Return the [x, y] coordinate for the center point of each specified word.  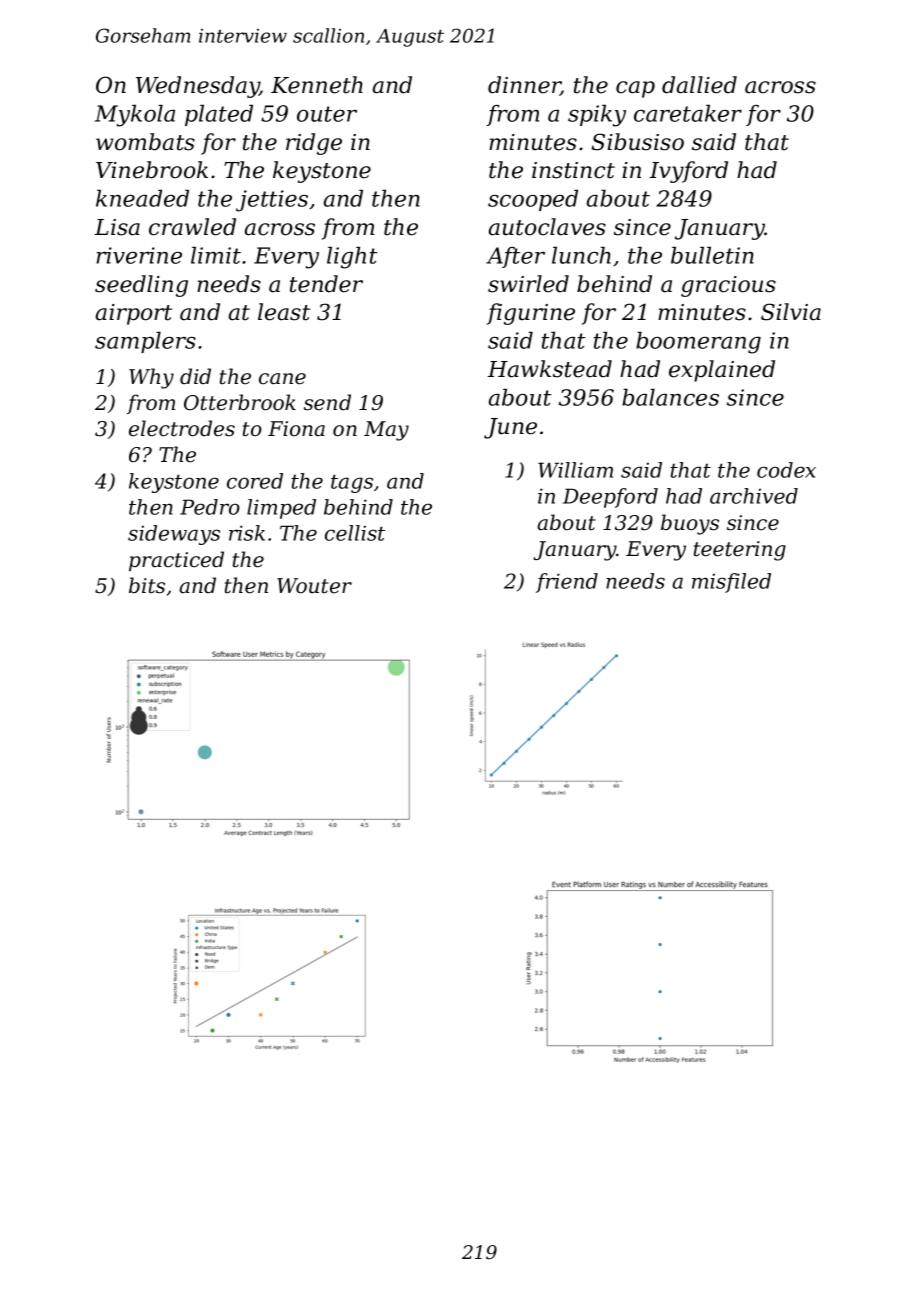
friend [567, 583]
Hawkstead [550, 369]
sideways [174, 535]
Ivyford [689, 172]
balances [670, 397]
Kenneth [317, 85]
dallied [699, 85]
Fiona [296, 429]
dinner [524, 86]
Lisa [117, 227]
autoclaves [547, 227]
